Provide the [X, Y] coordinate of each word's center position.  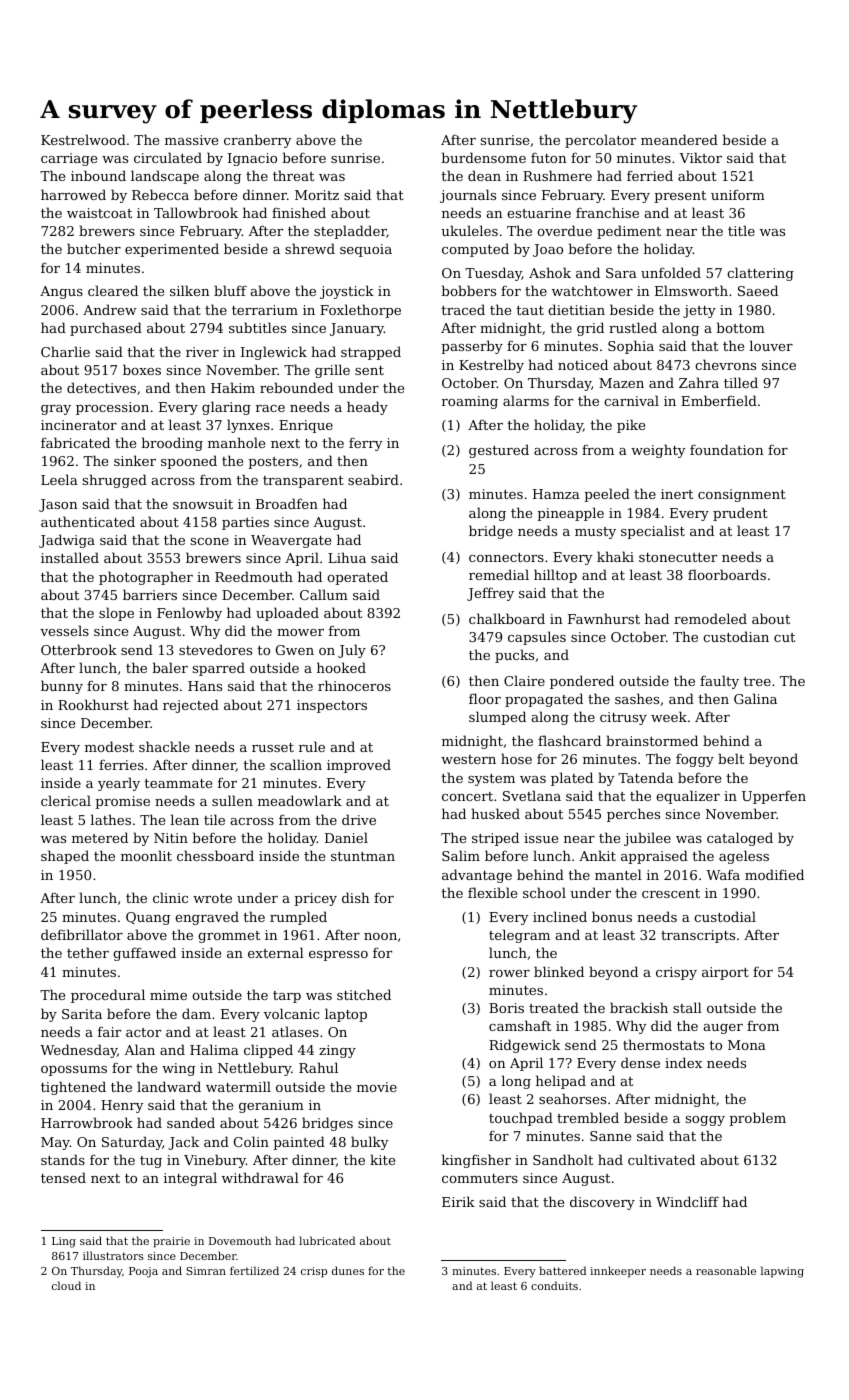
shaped [65, 857]
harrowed [73, 194]
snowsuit [203, 504]
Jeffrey [490, 594]
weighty [658, 451]
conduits [554, 1285]
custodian [736, 636]
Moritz [317, 195]
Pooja [143, 1272]
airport [725, 973]
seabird [373, 479]
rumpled [298, 918]
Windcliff [687, 1201]
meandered [679, 139]
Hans [205, 686]
